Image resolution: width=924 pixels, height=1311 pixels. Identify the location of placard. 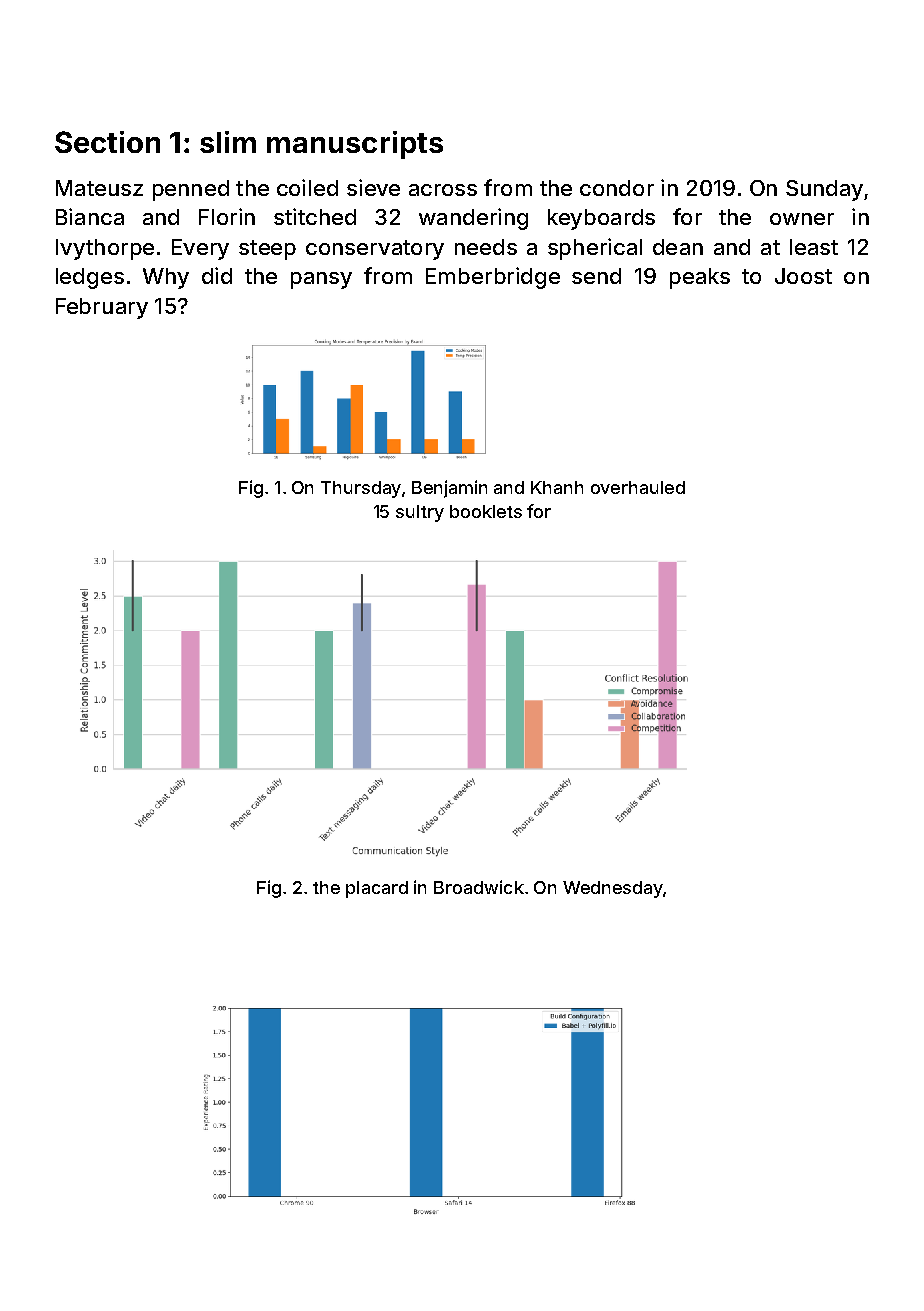
(377, 889).
